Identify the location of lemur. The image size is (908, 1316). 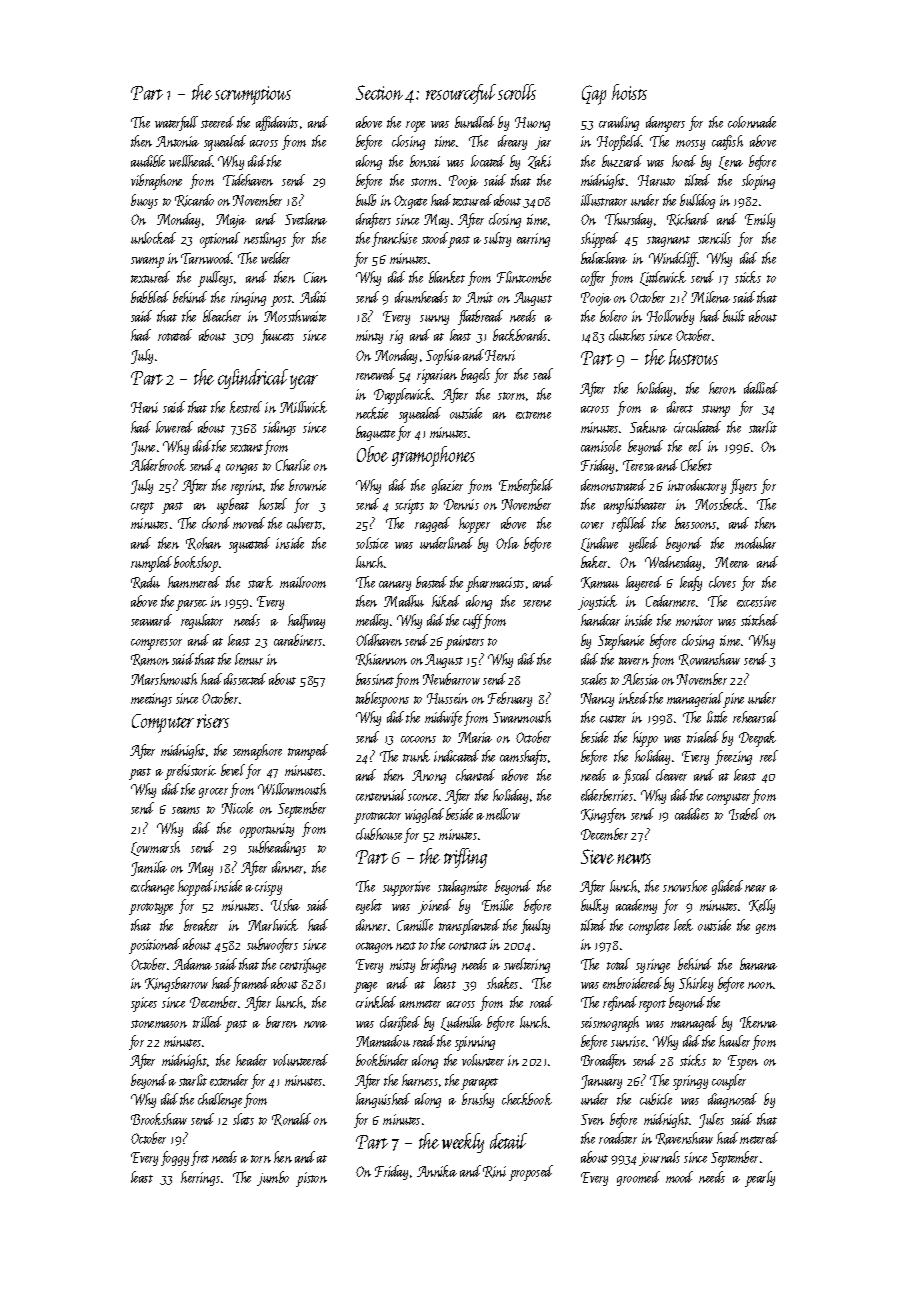
(249, 659).
